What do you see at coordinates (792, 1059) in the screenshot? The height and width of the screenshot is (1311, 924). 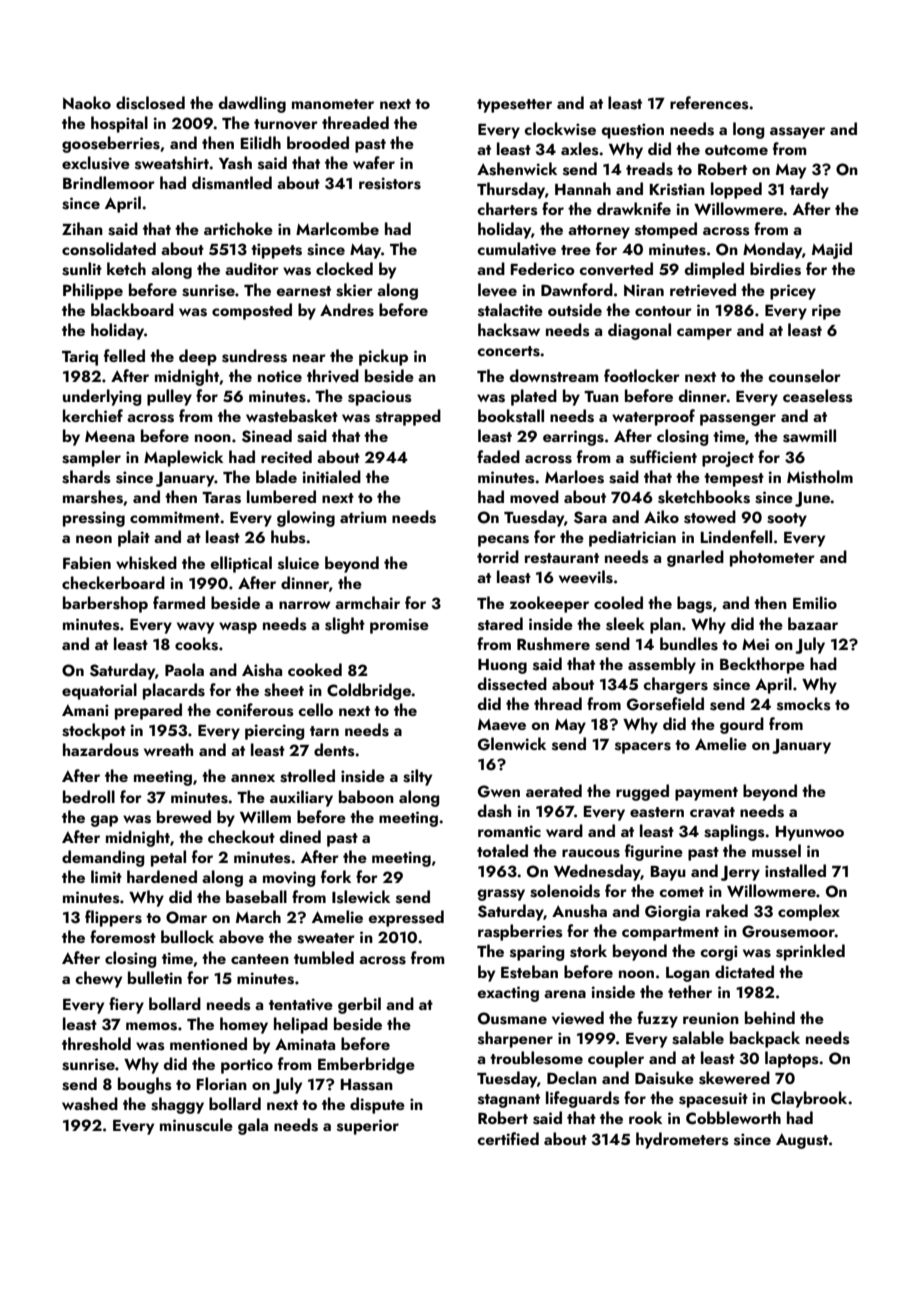 I see `laptops` at bounding box center [792, 1059].
